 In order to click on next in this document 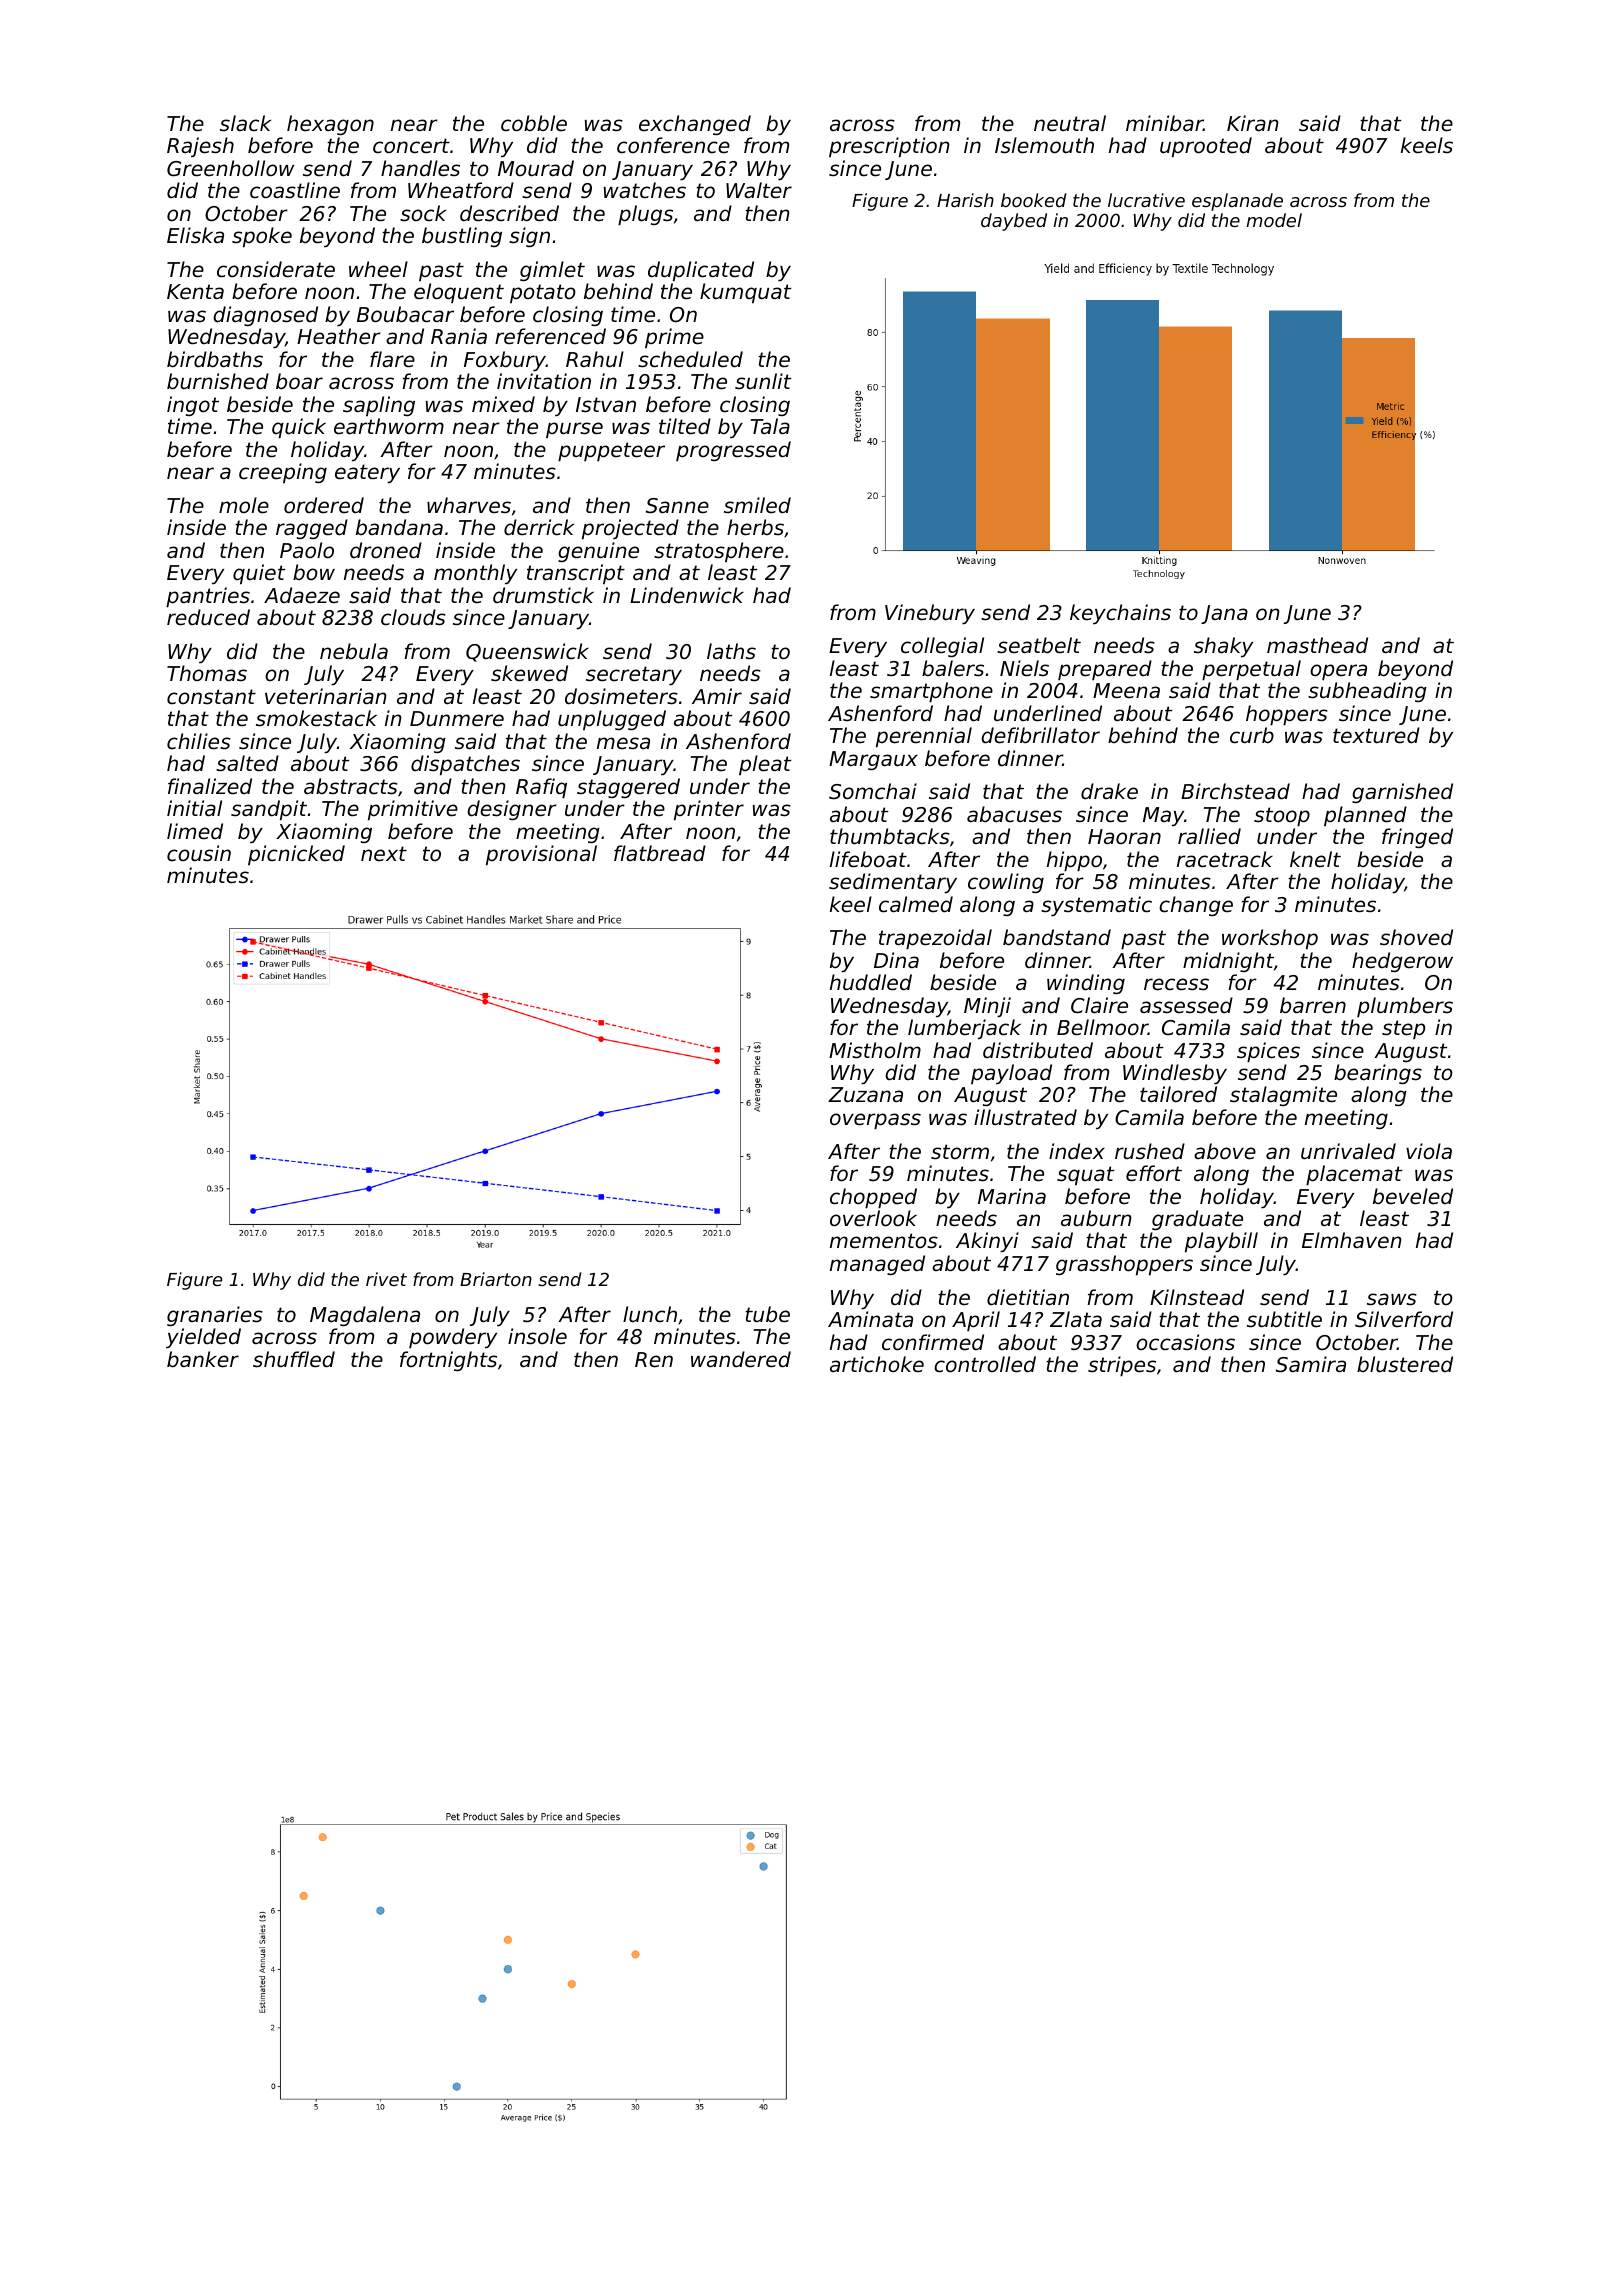, I will do `click(384, 854)`.
